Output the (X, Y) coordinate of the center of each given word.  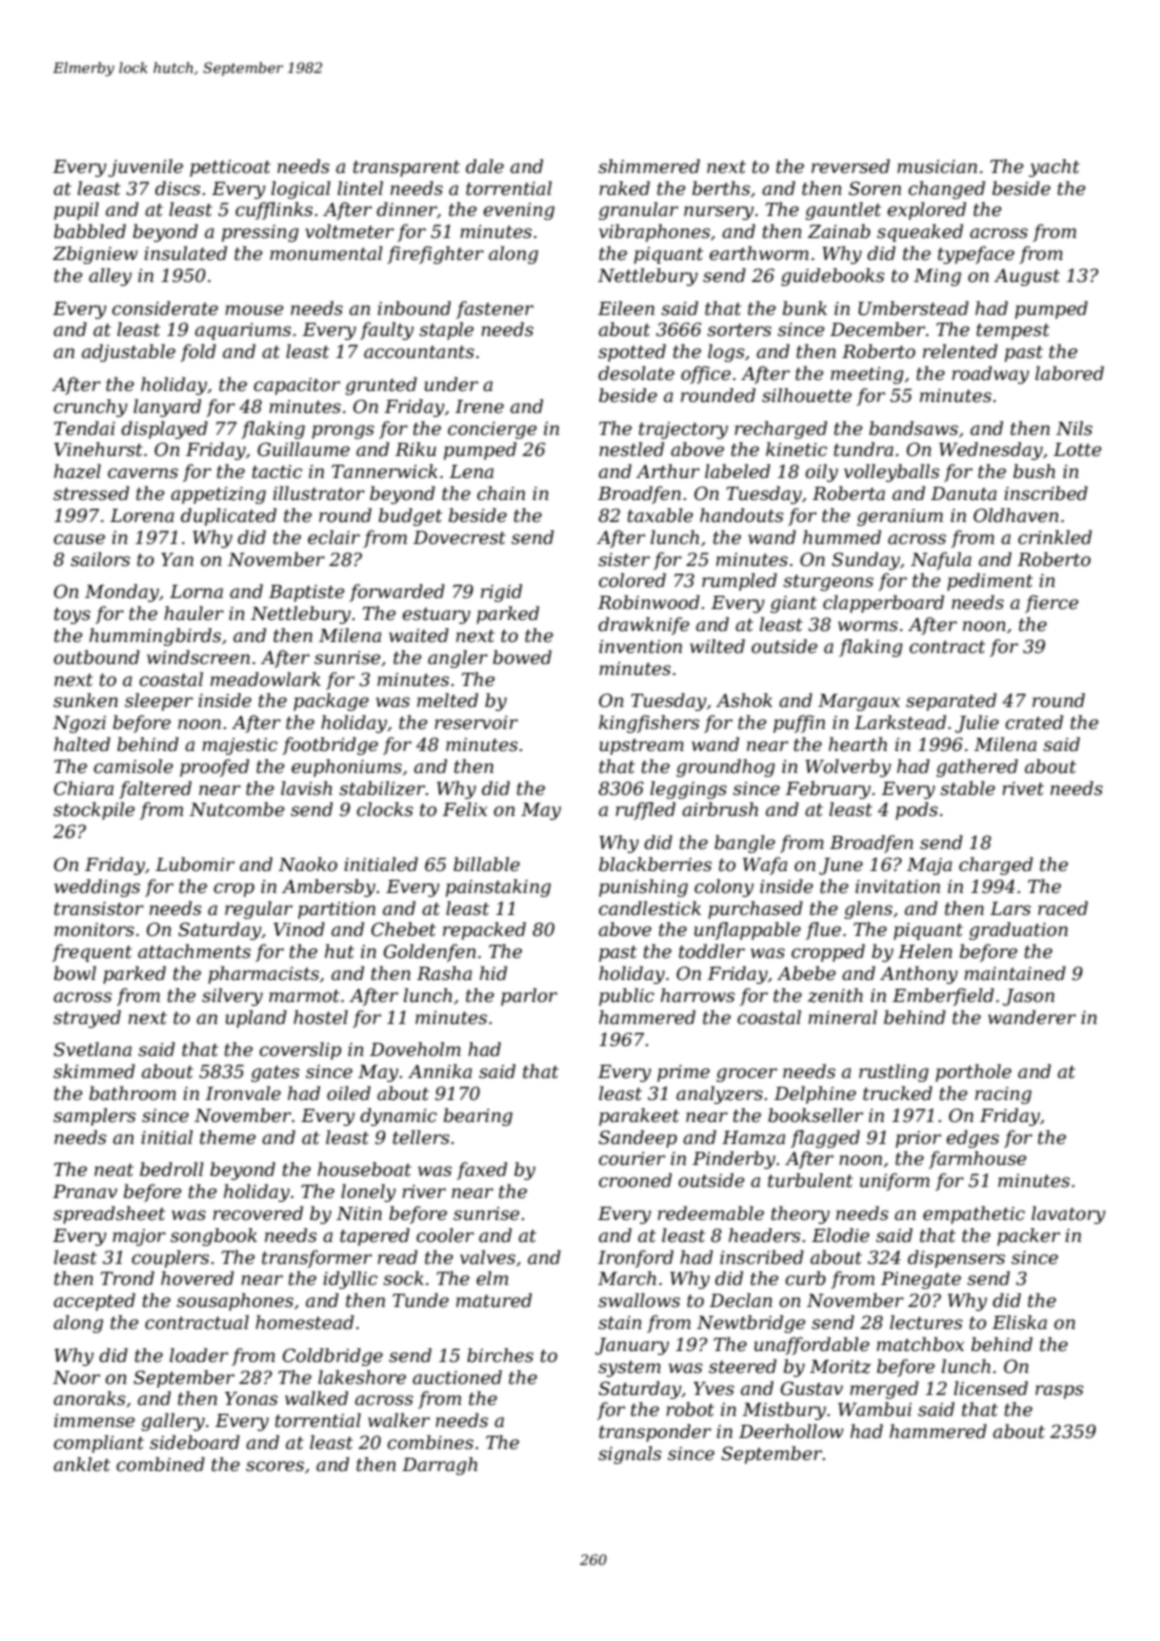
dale (485, 166)
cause (79, 539)
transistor (99, 909)
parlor (529, 997)
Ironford (636, 1259)
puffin (799, 724)
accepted (94, 1302)
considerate (165, 308)
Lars (1010, 908)
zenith (835, 995)
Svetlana (93, 1049)
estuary (436, 616)
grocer (746, 1075)
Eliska (1019, 1322)
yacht (1054, 168)
